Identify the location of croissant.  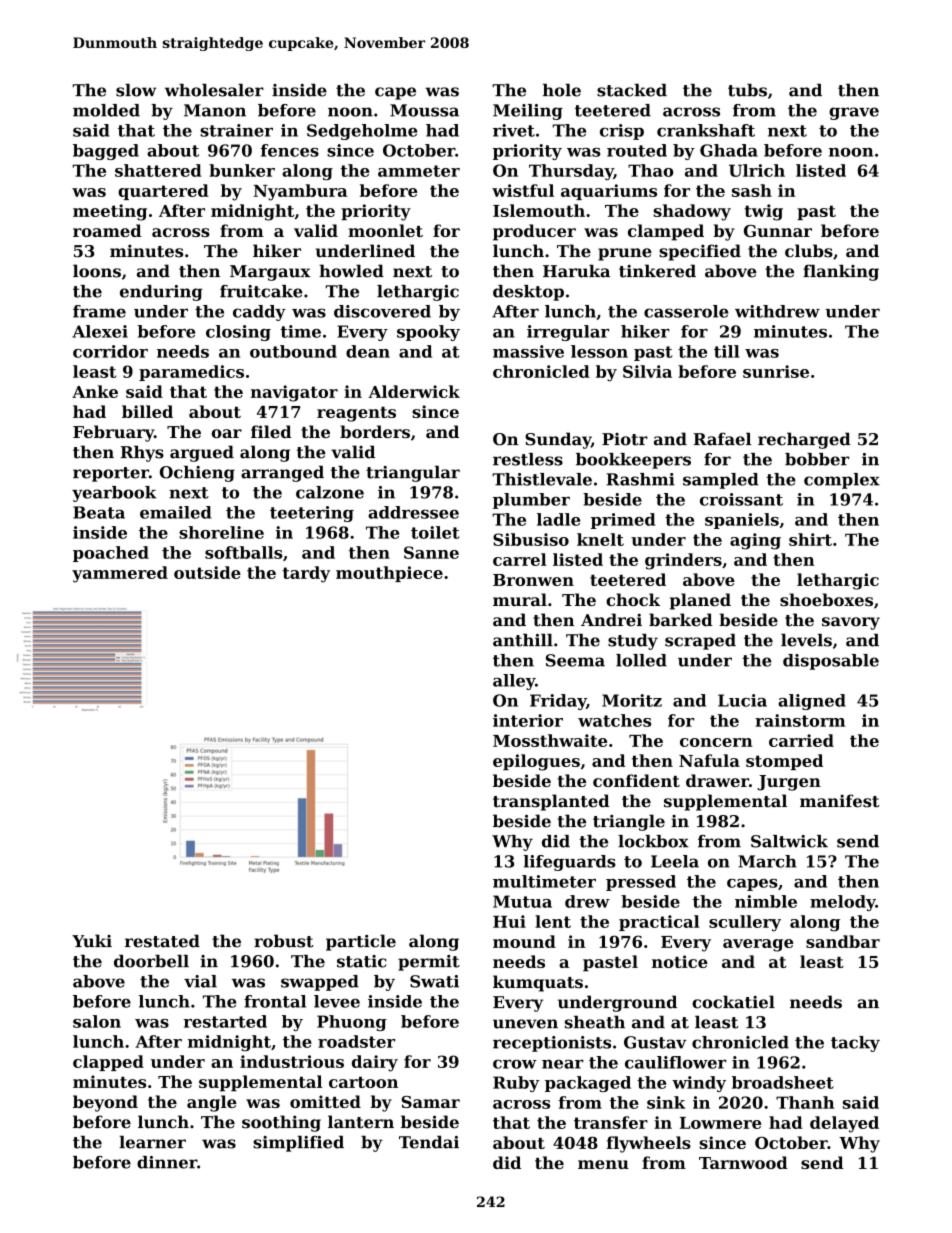
(741, 499).
